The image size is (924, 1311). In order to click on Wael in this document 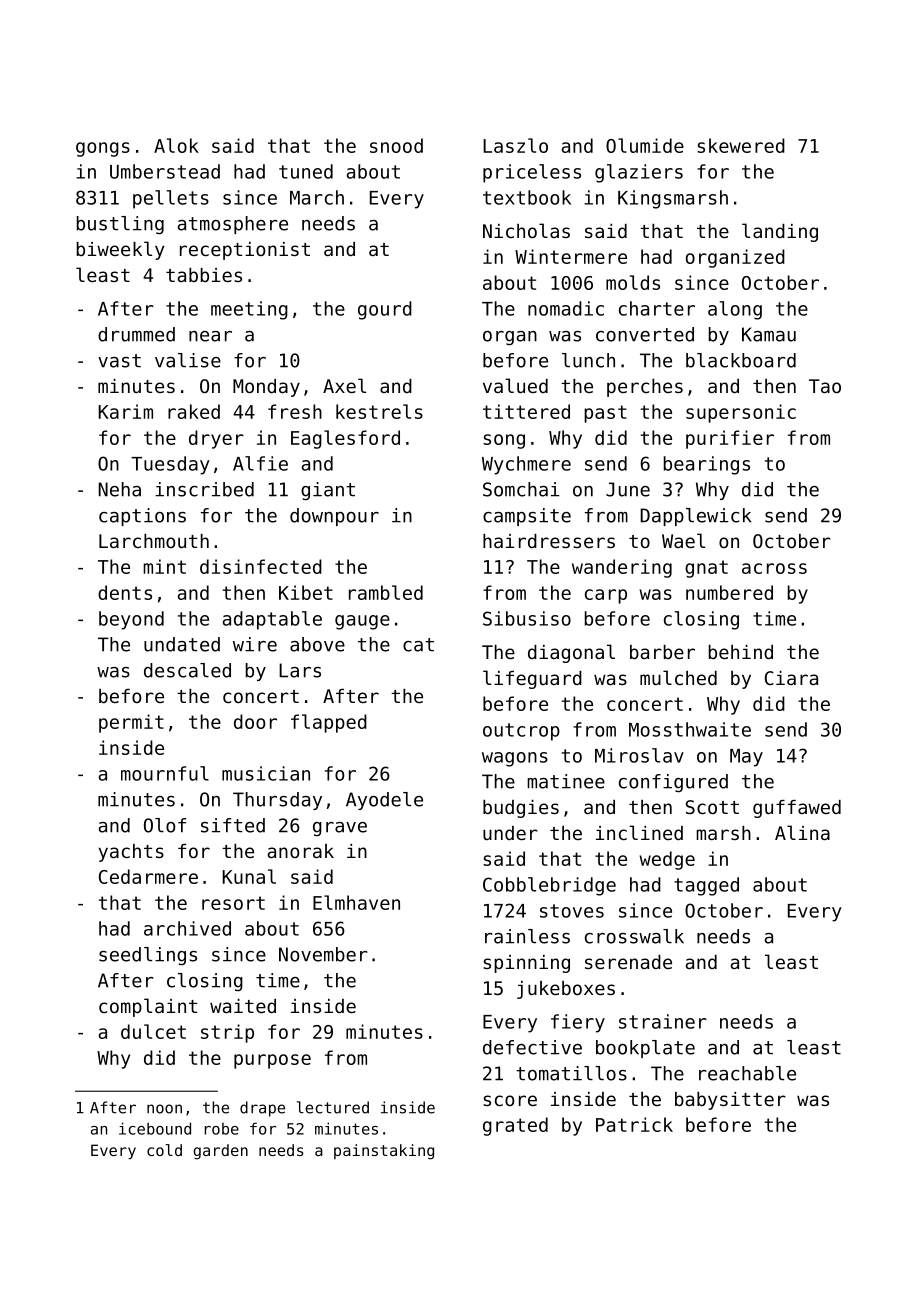, I will do `click(683, 540)`.
